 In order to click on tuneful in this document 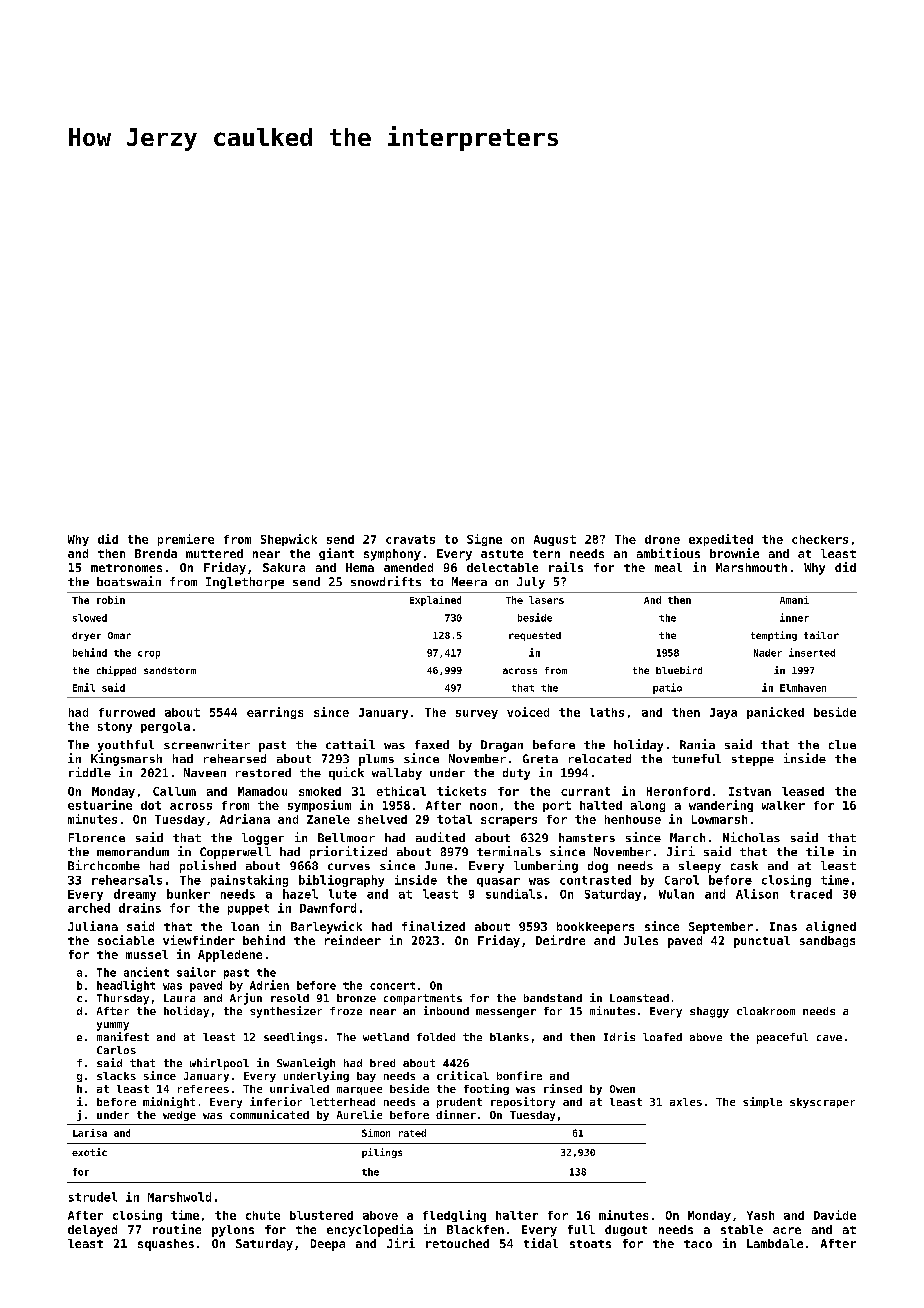, I will do `click(696, 758)`.
